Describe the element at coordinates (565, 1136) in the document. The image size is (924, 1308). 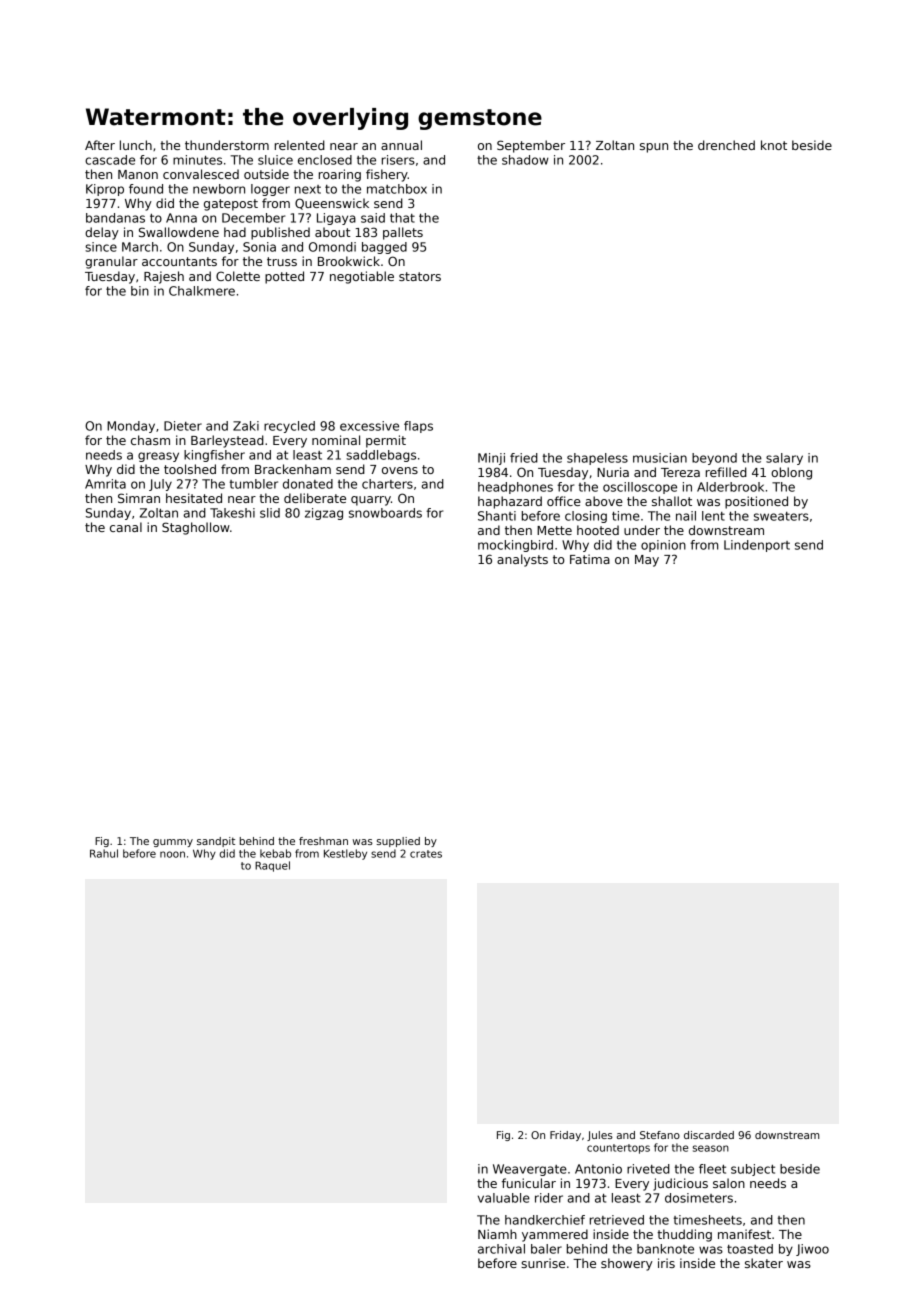
I see `Friday` at that location.
